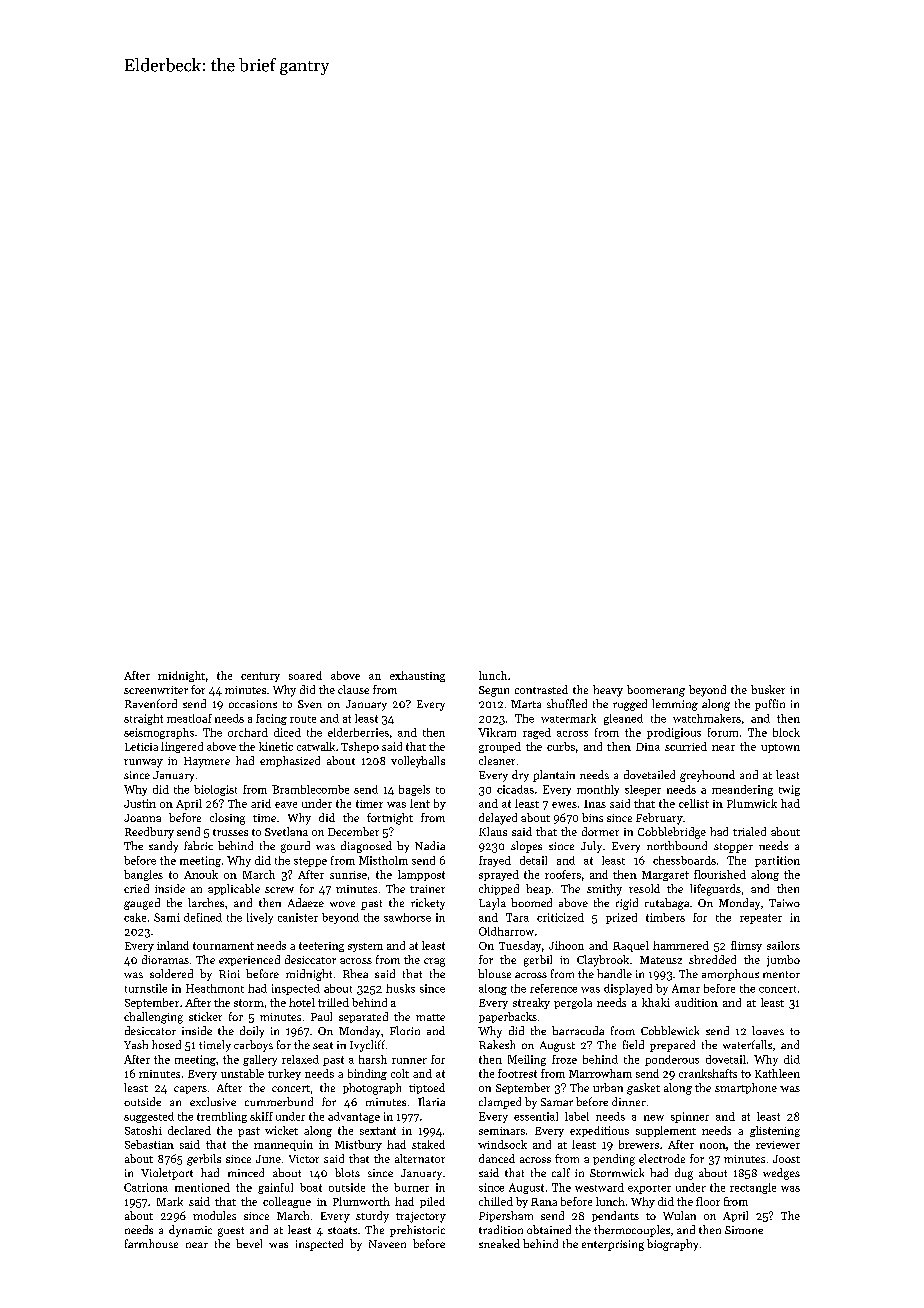  I want to click on Ilaria, so click(431, 1101).
